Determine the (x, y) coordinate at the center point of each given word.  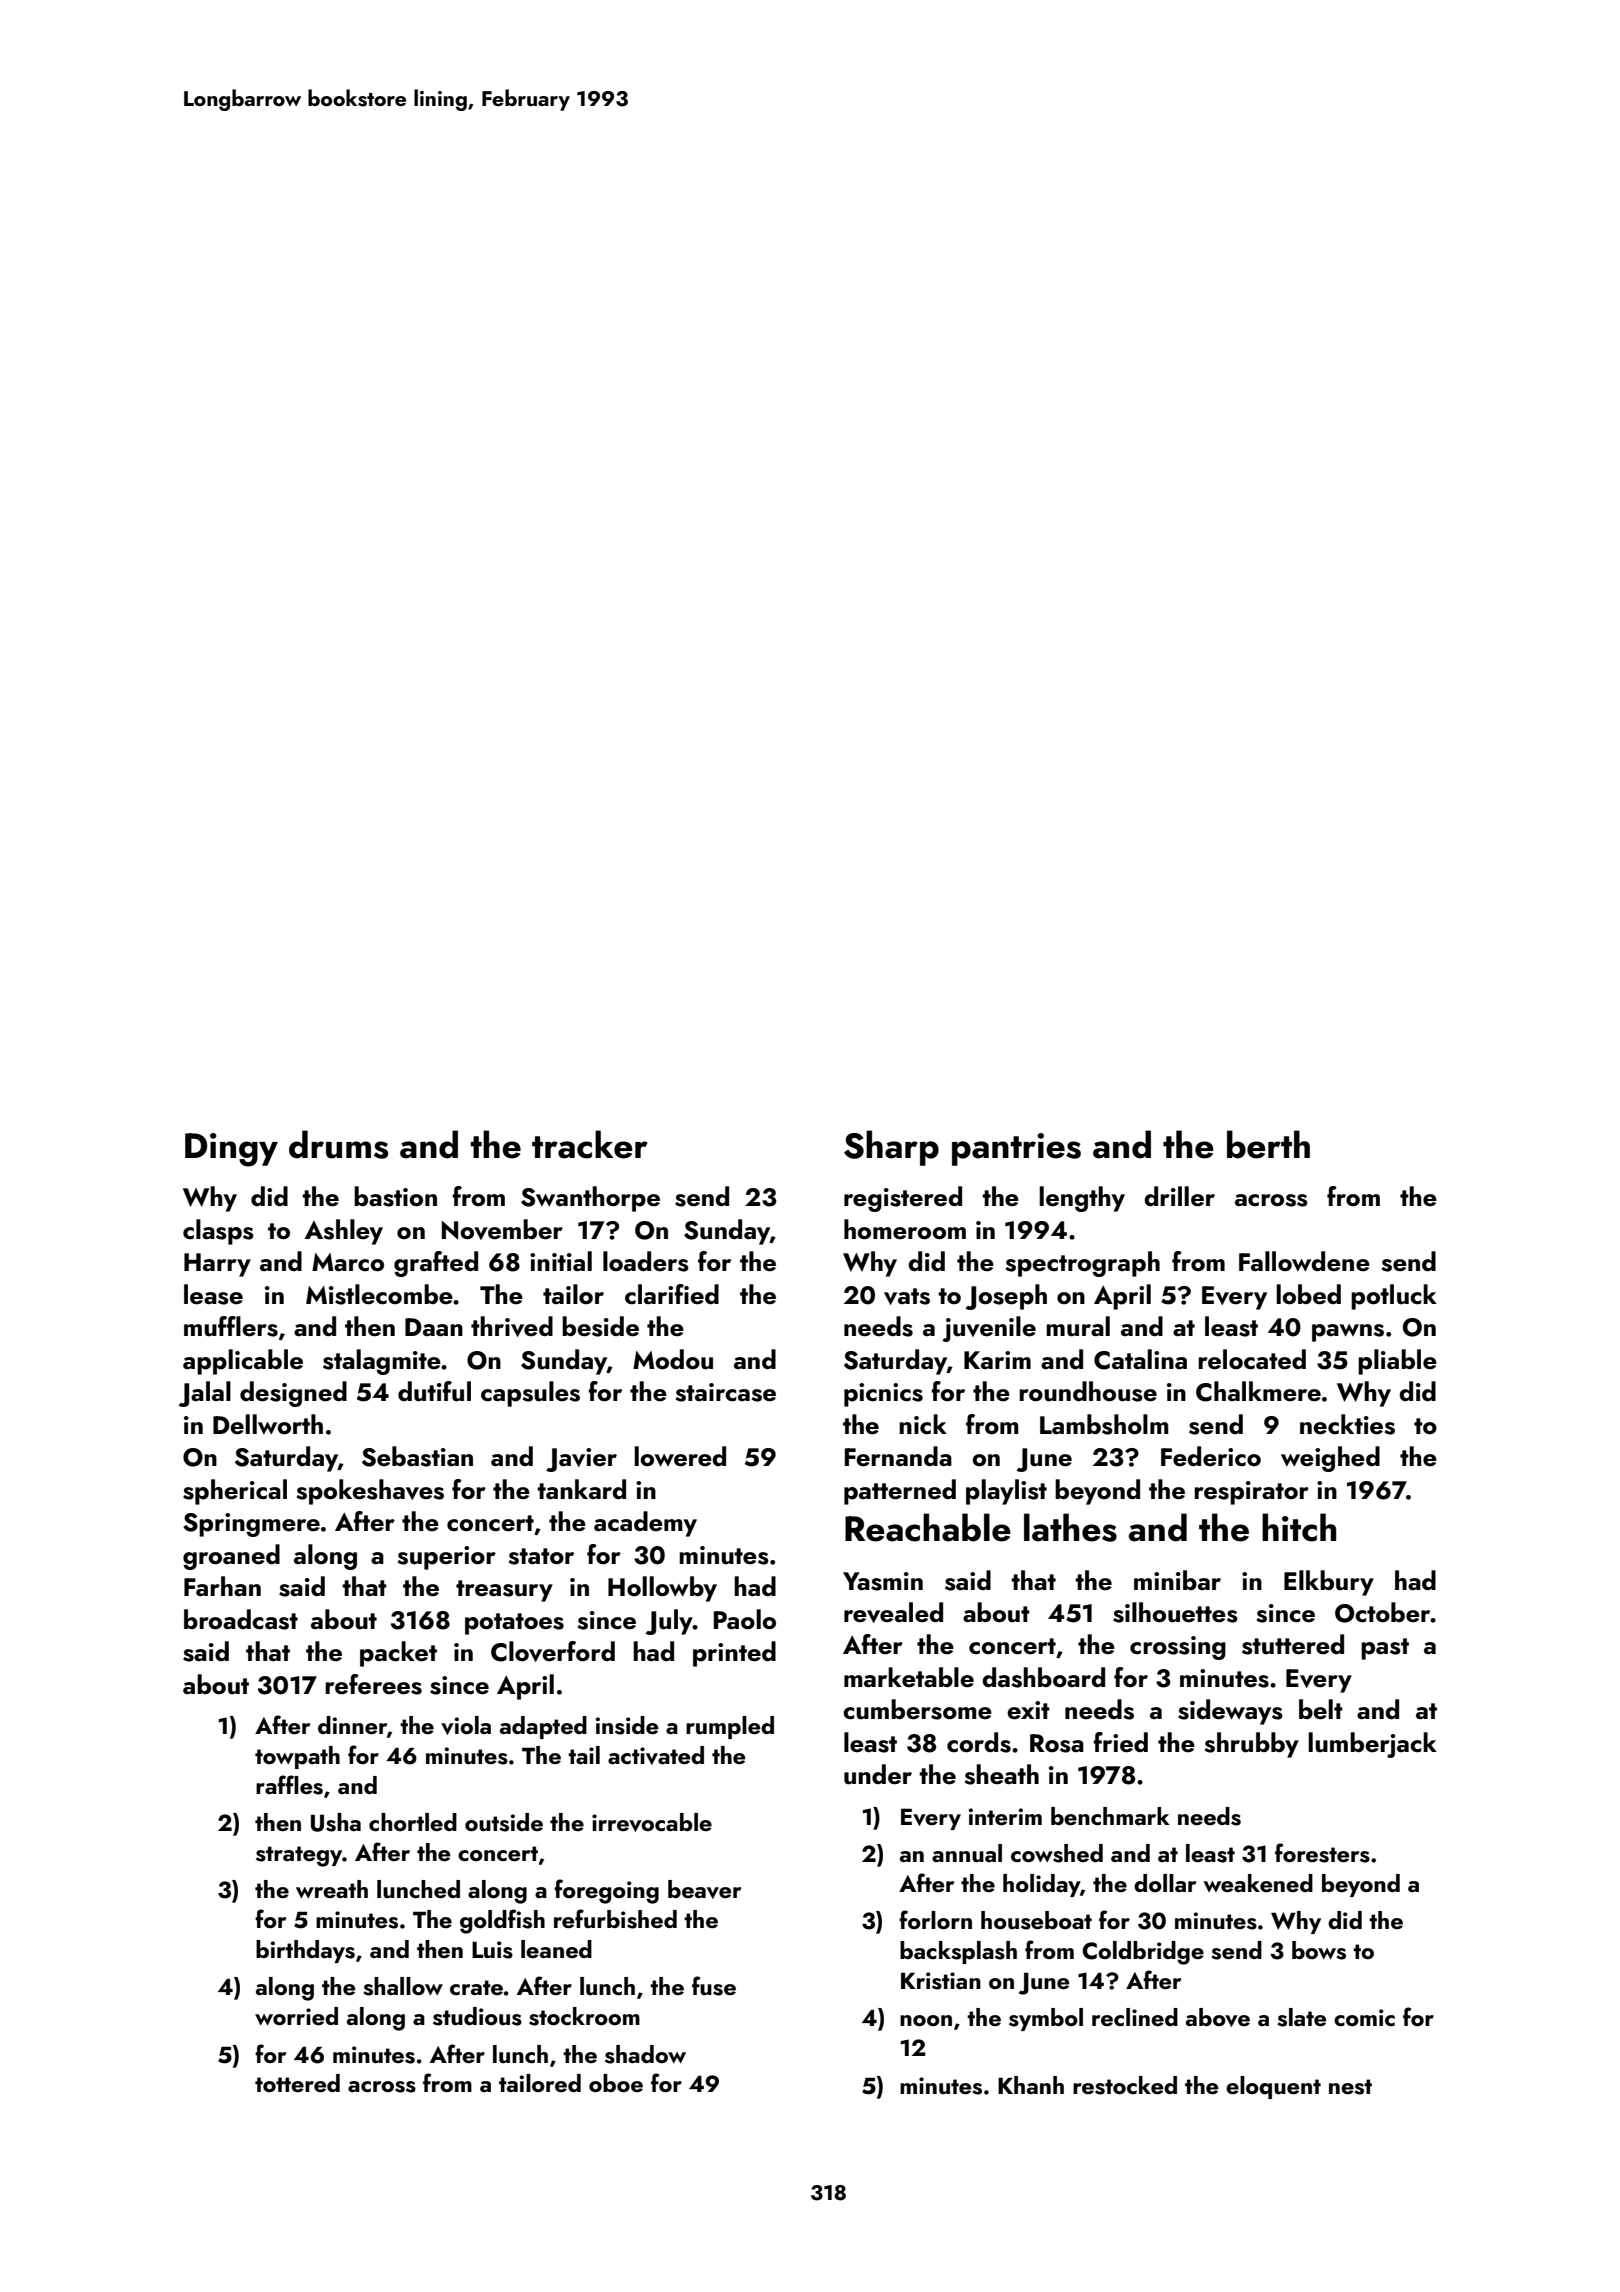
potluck (1394, 1297)
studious (477, 2016)
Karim (997, 1360)
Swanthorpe (590, 1199)
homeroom (905, 1229)
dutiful (434, 1391)
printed (734, 1654)
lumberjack (1372, 1745)
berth (1268, 1144)
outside (504, 1822)
